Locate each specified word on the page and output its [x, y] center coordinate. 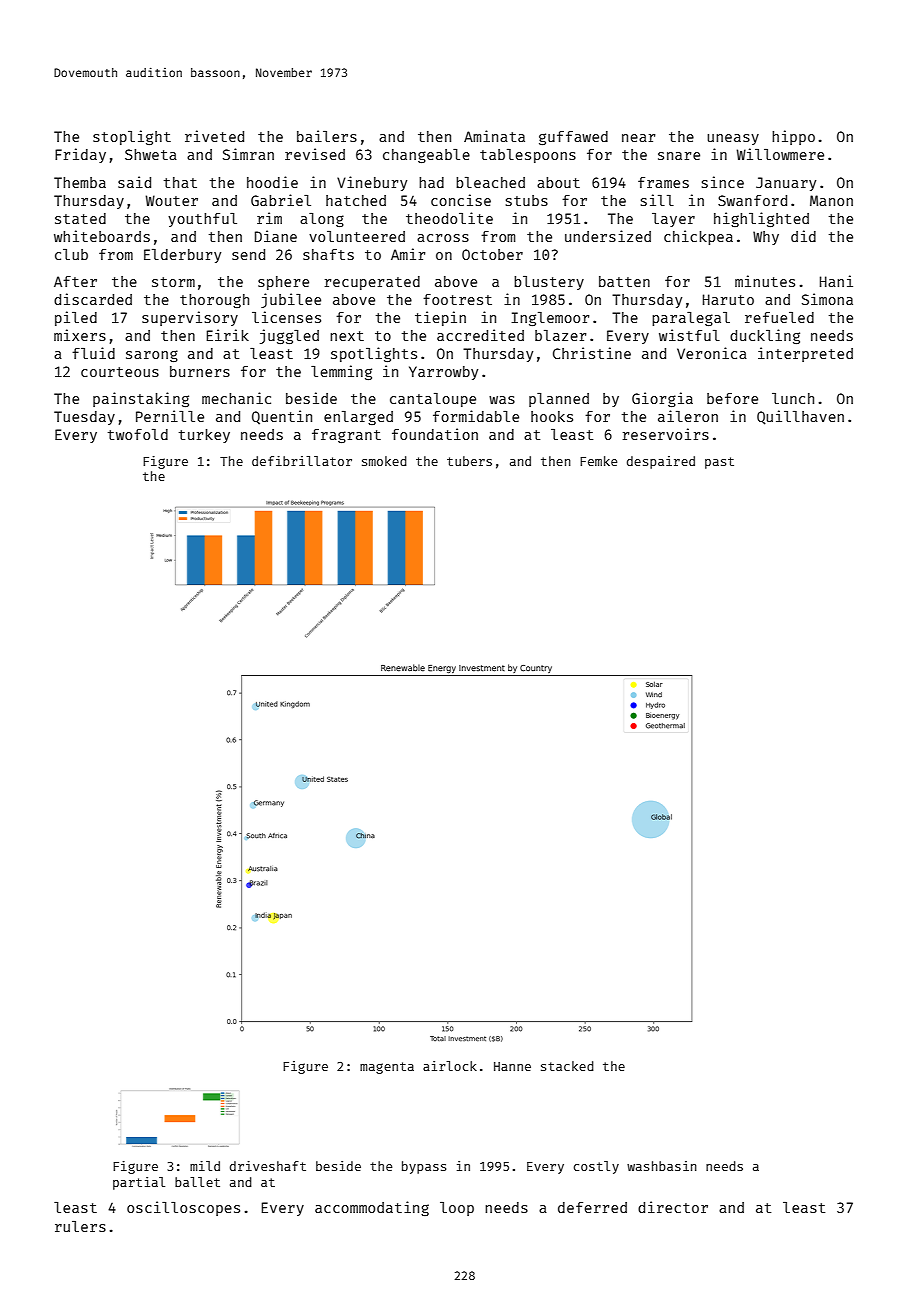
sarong [152, 356]
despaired [661, 462]
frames [663, 182]
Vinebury [372, 183]
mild [205, 1166]
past [719, 463]
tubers [469, 461]
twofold [138, 434]
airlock [450, 1066]
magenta [387, 1068]
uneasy [733, 139]
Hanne [512, 1066]
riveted [214, 136]
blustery [549, 283]
